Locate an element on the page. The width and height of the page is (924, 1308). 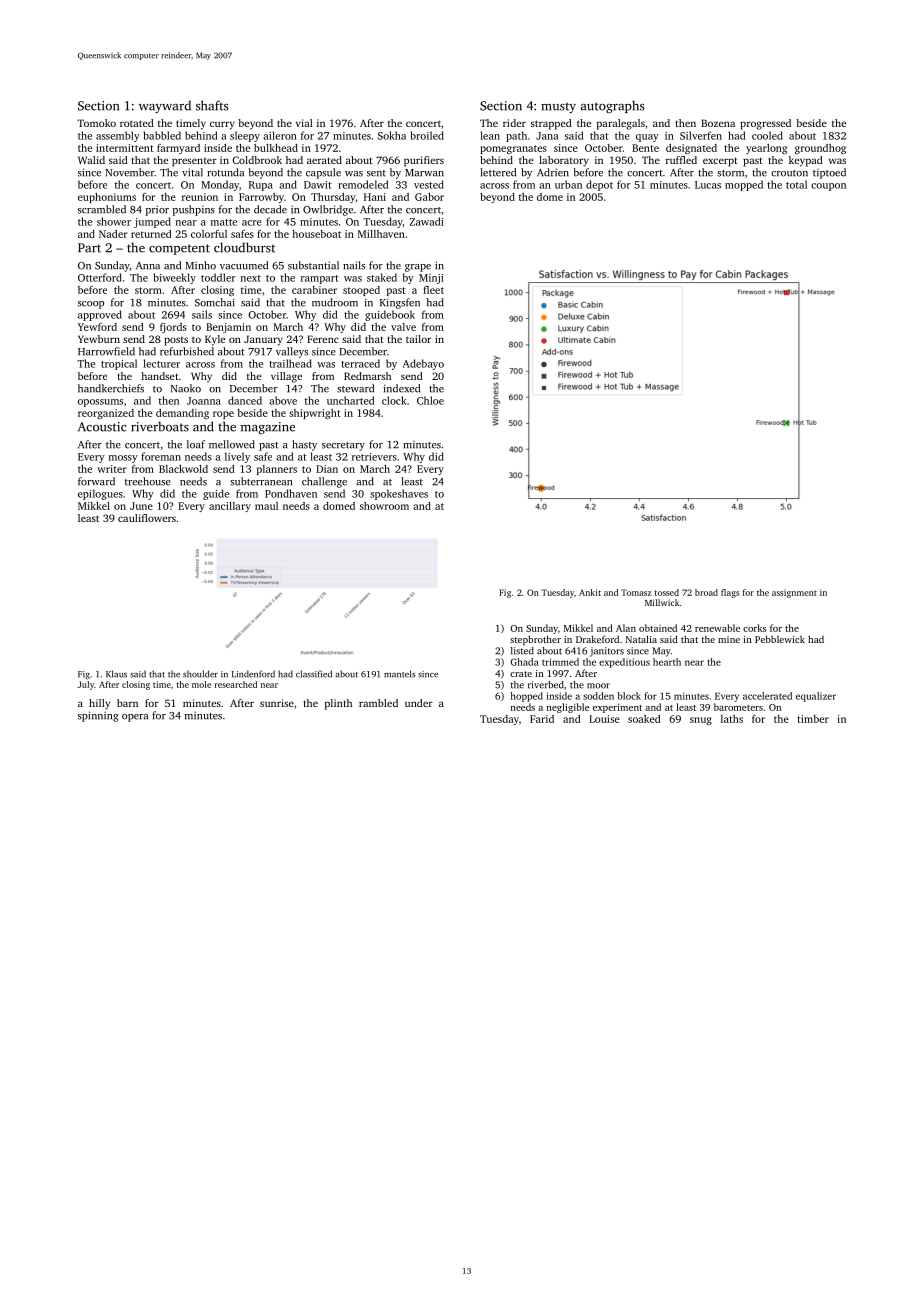
Pebblewick is located at coordinates (780, 639).
